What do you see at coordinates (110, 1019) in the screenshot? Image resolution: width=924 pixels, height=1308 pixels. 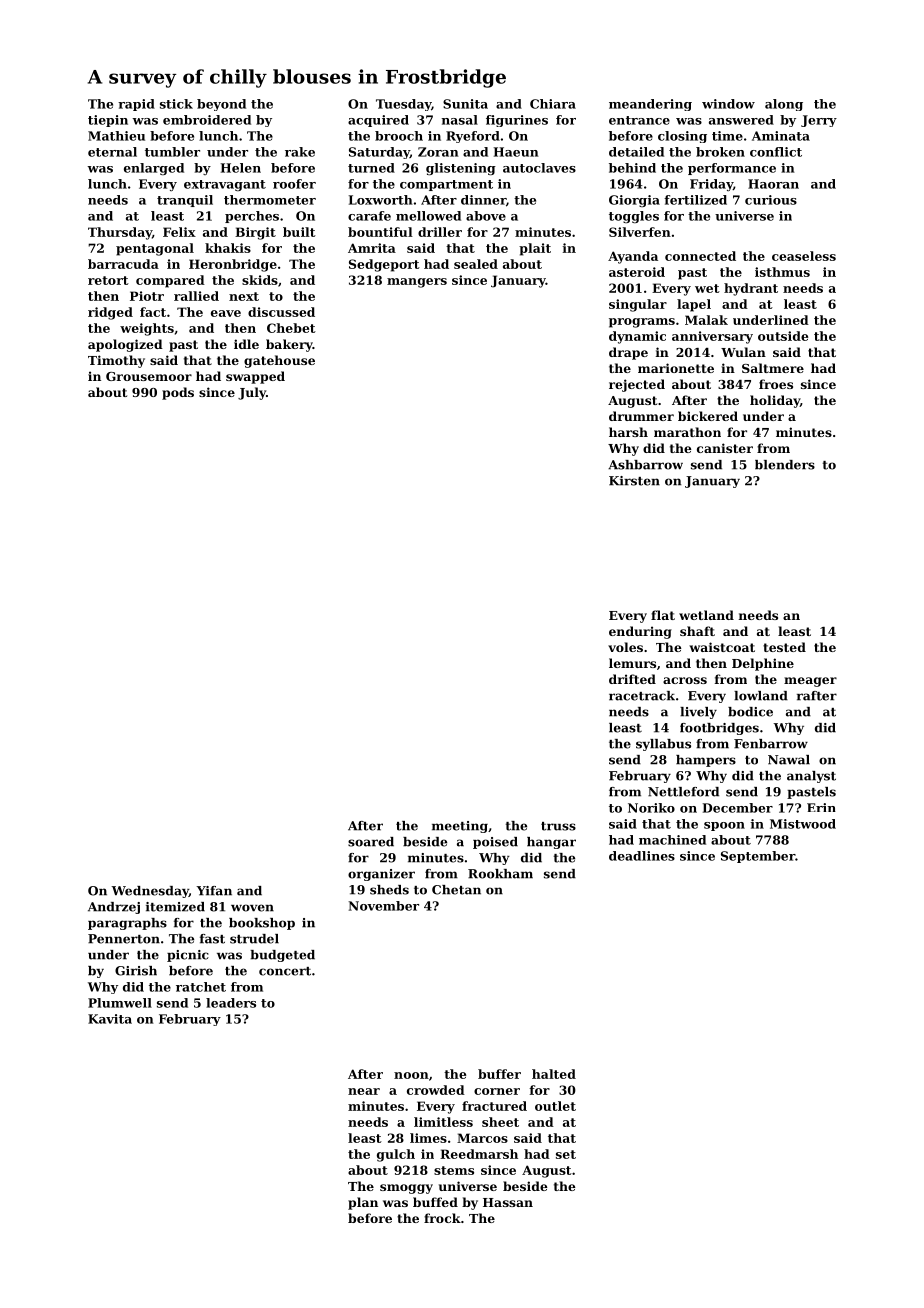 I see `Kavita` at bounding box center [110, 1019].
